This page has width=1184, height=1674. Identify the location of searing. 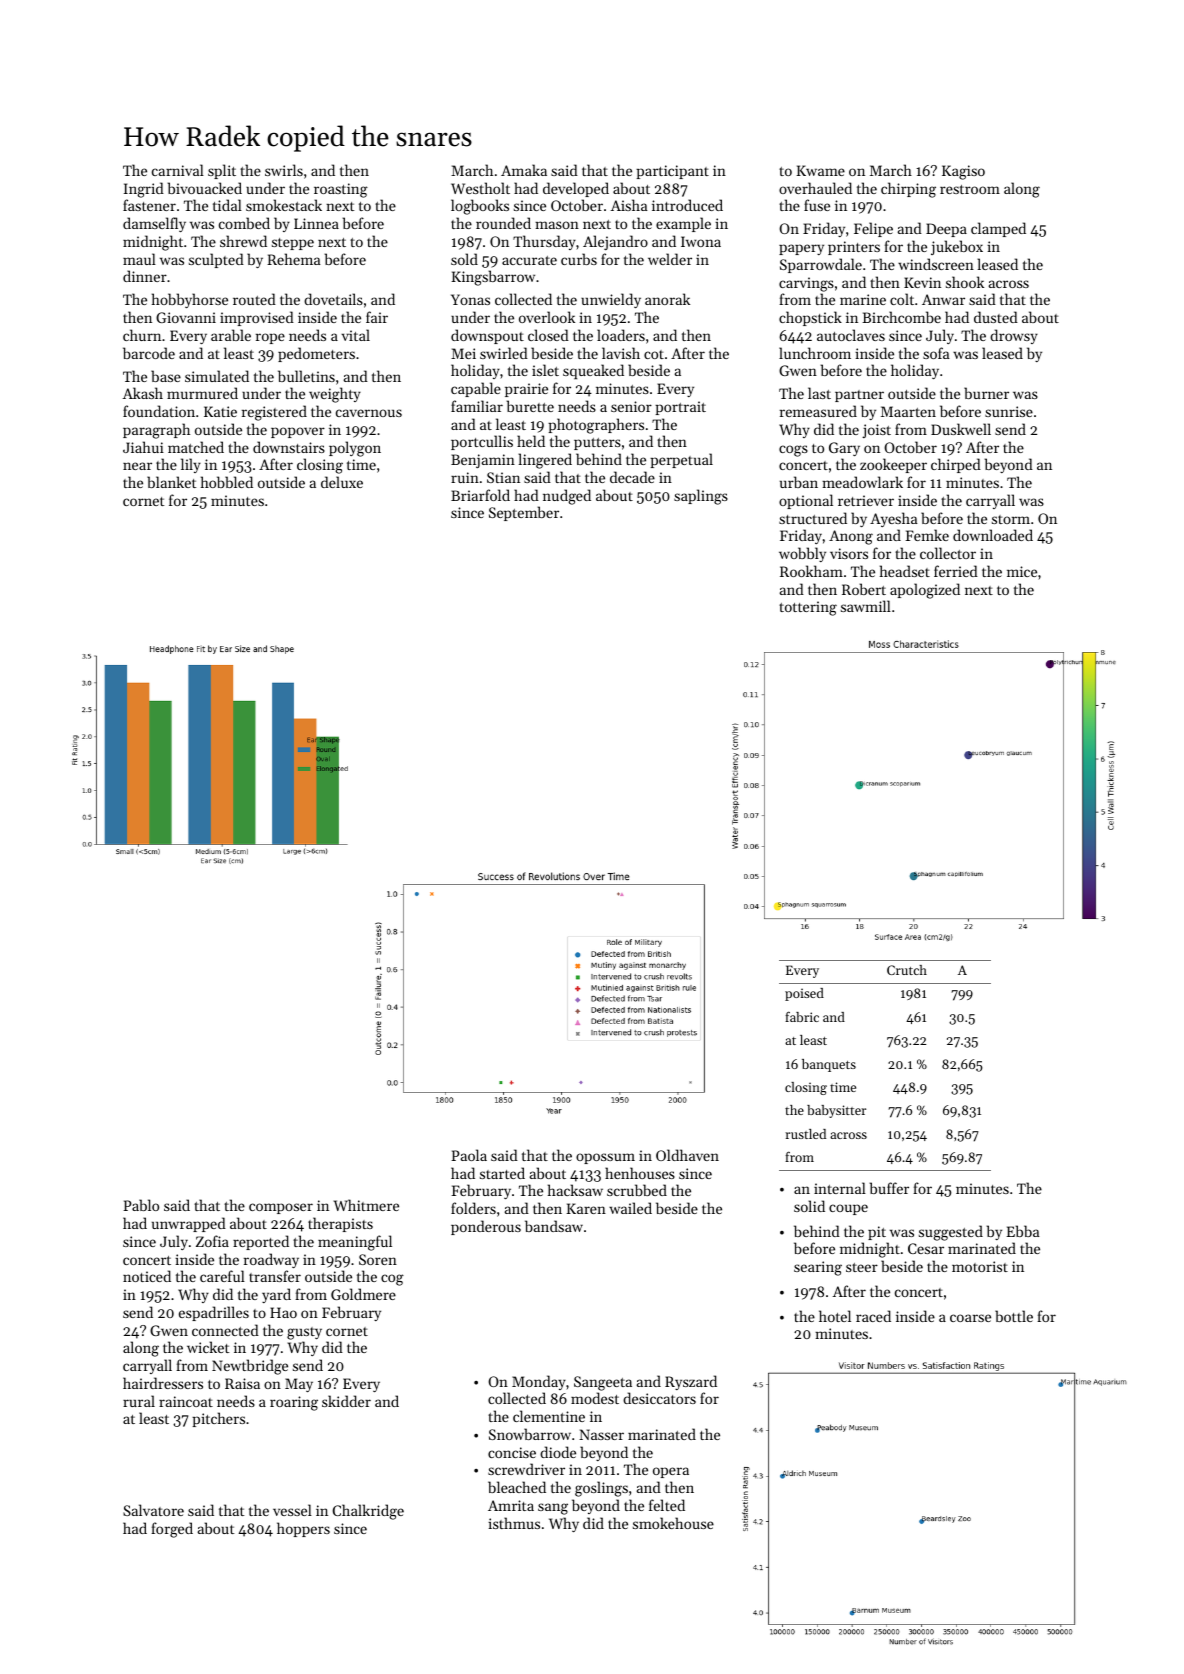
(818, 1268).
